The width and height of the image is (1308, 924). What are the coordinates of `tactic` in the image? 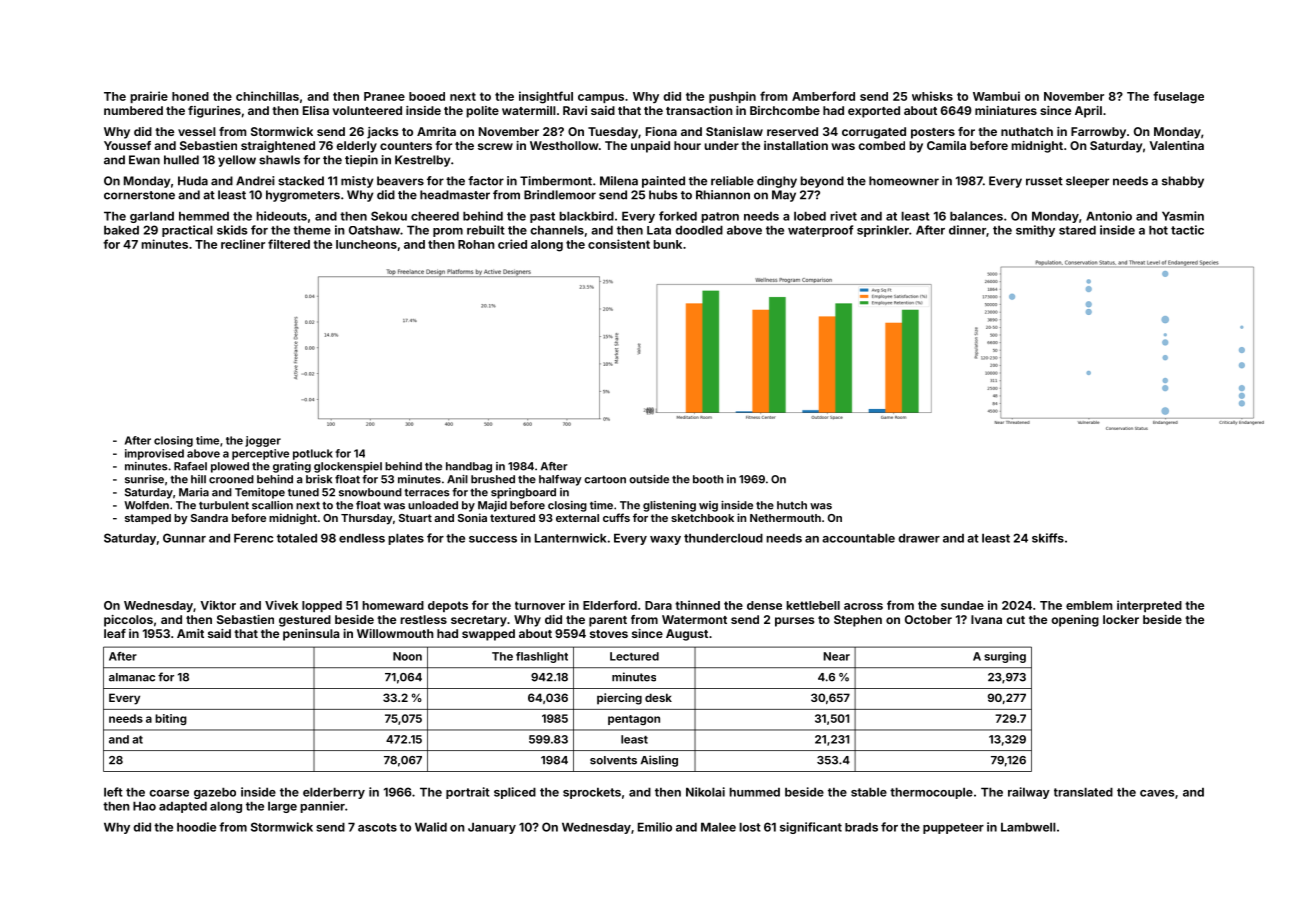 It's located at (1187, 230).
